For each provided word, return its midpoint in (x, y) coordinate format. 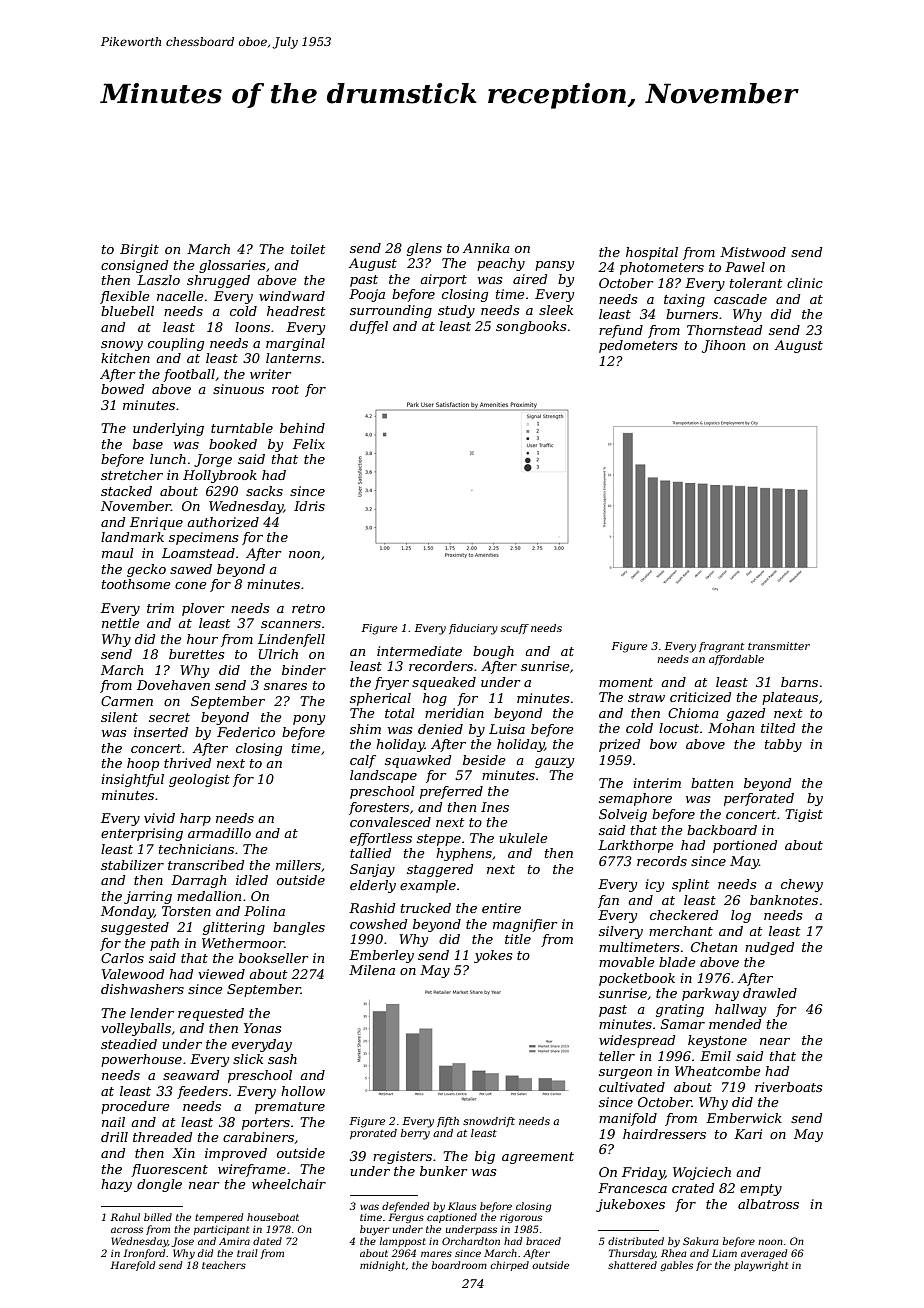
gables (676, 1266)
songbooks (531, 327)
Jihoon (723, 346)
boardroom (459, 1265)
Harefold (132, 1266)
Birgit (139, 250)
